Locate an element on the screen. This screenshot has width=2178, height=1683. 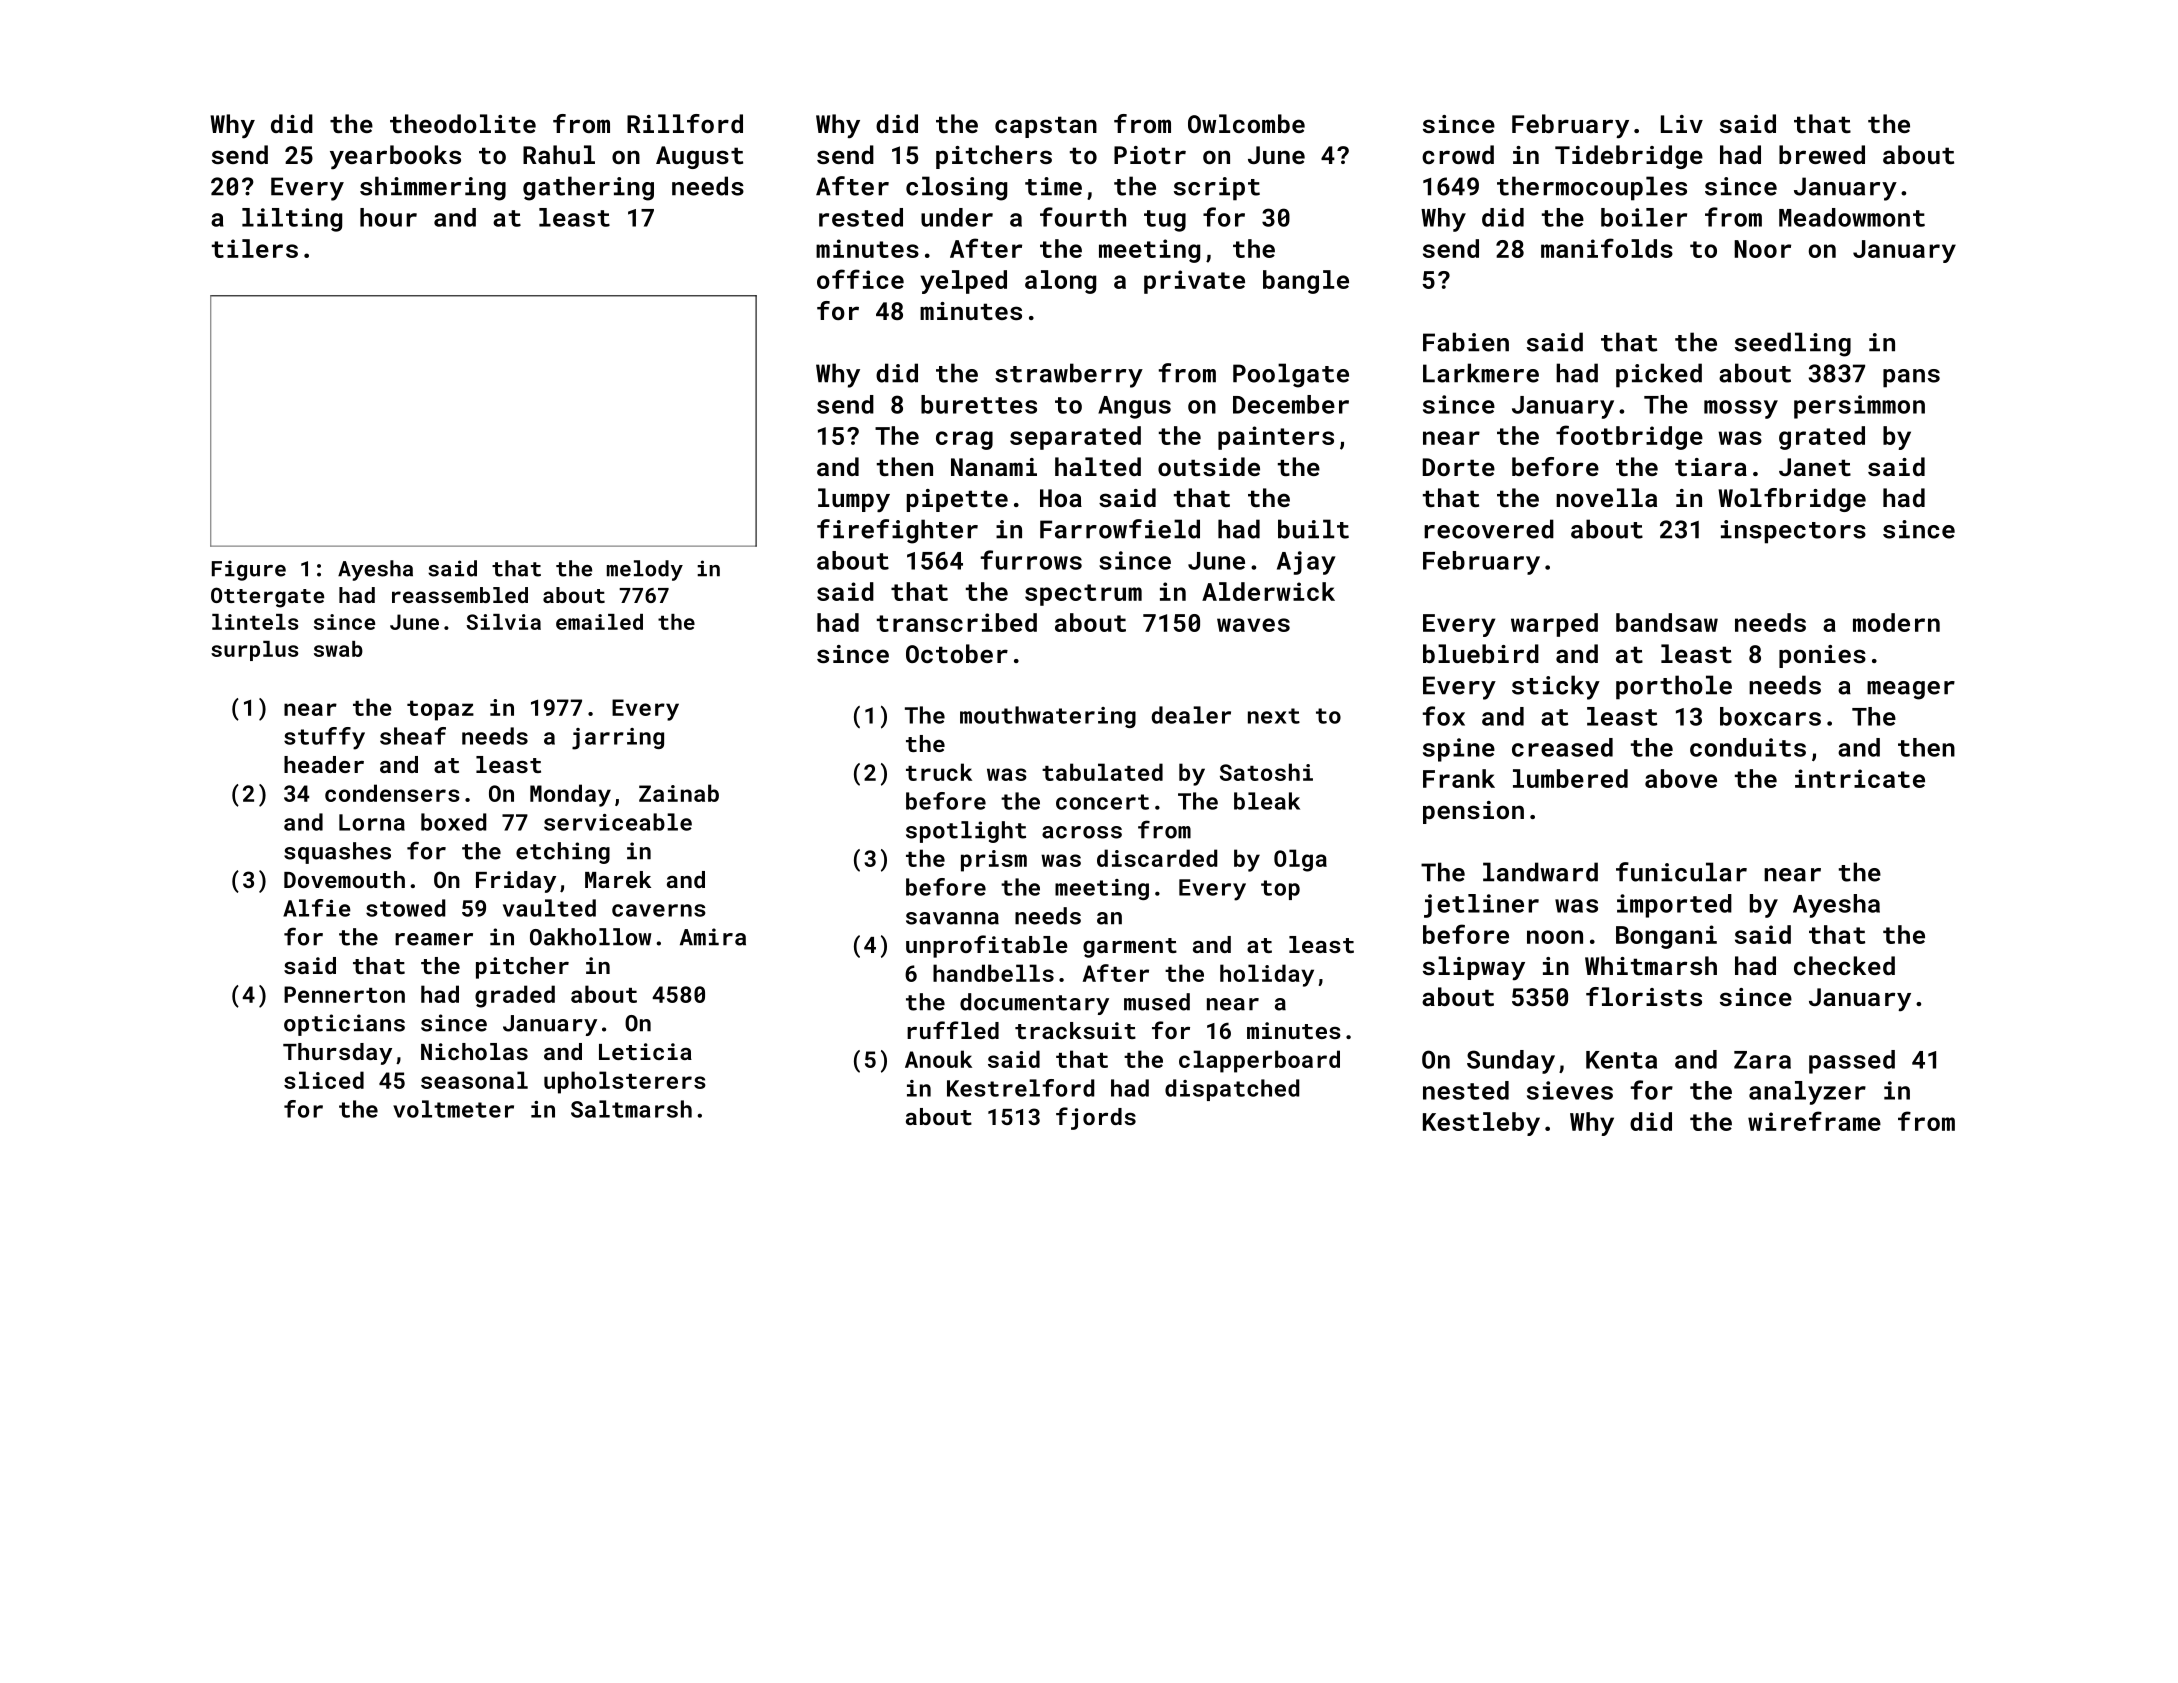
yearbooks is located at coordinates (395, 157).
